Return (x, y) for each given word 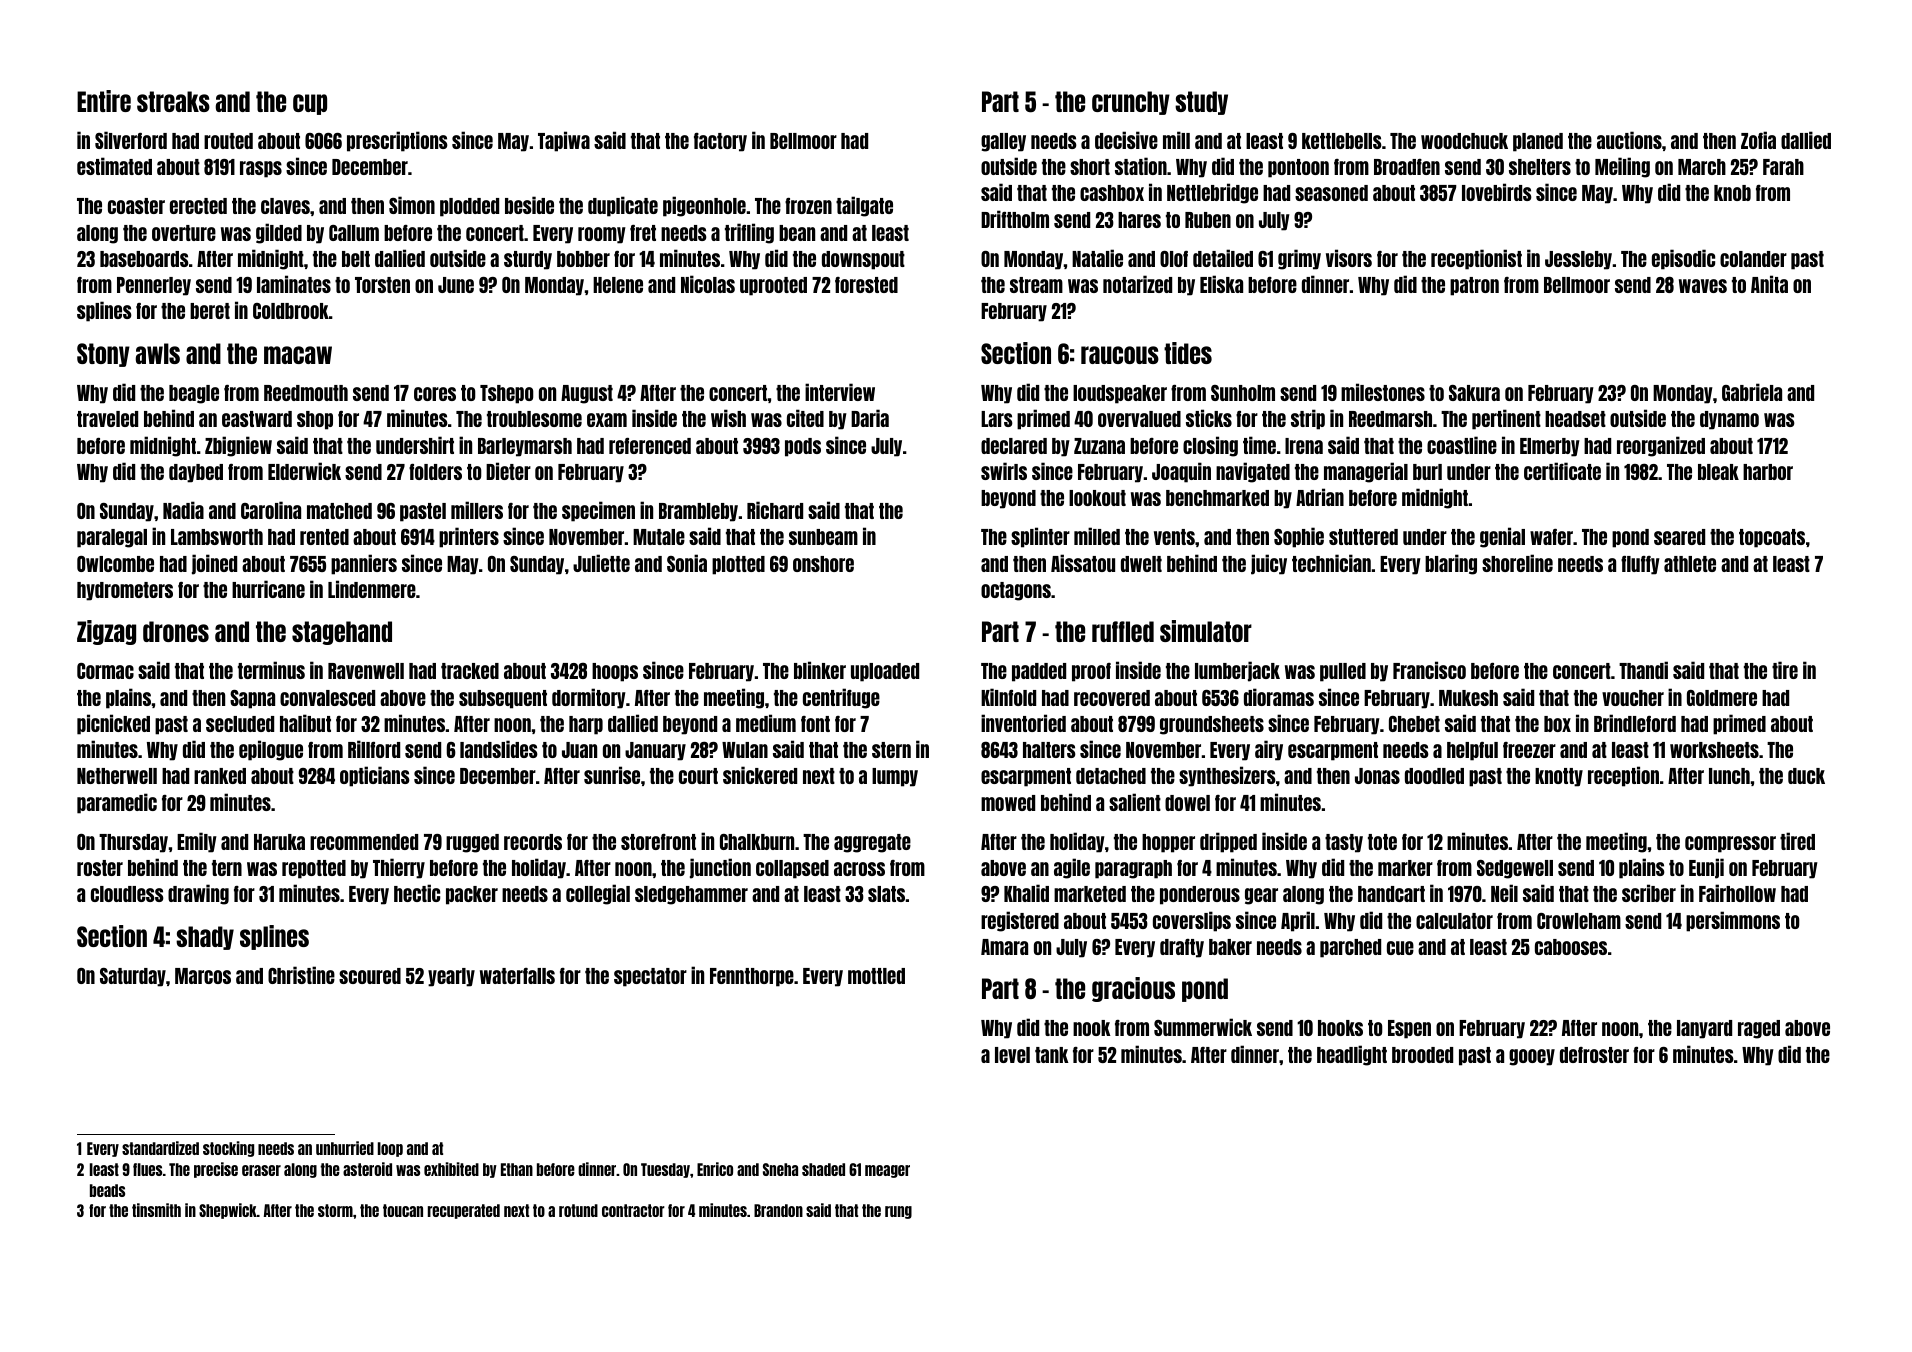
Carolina (271, 510)
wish (728, 418)
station (1141, 166)
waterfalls (517, 976)
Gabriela (1752, 392)
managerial (1366, 472)
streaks (173, 101)
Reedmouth (306, 393)
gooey (1532, 1057)
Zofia (1758, 140)
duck (1806, 776)
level (1012, 1055)
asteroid (367, 1169)
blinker (820, 670)
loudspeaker (1120, 394)
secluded (240, 724)
